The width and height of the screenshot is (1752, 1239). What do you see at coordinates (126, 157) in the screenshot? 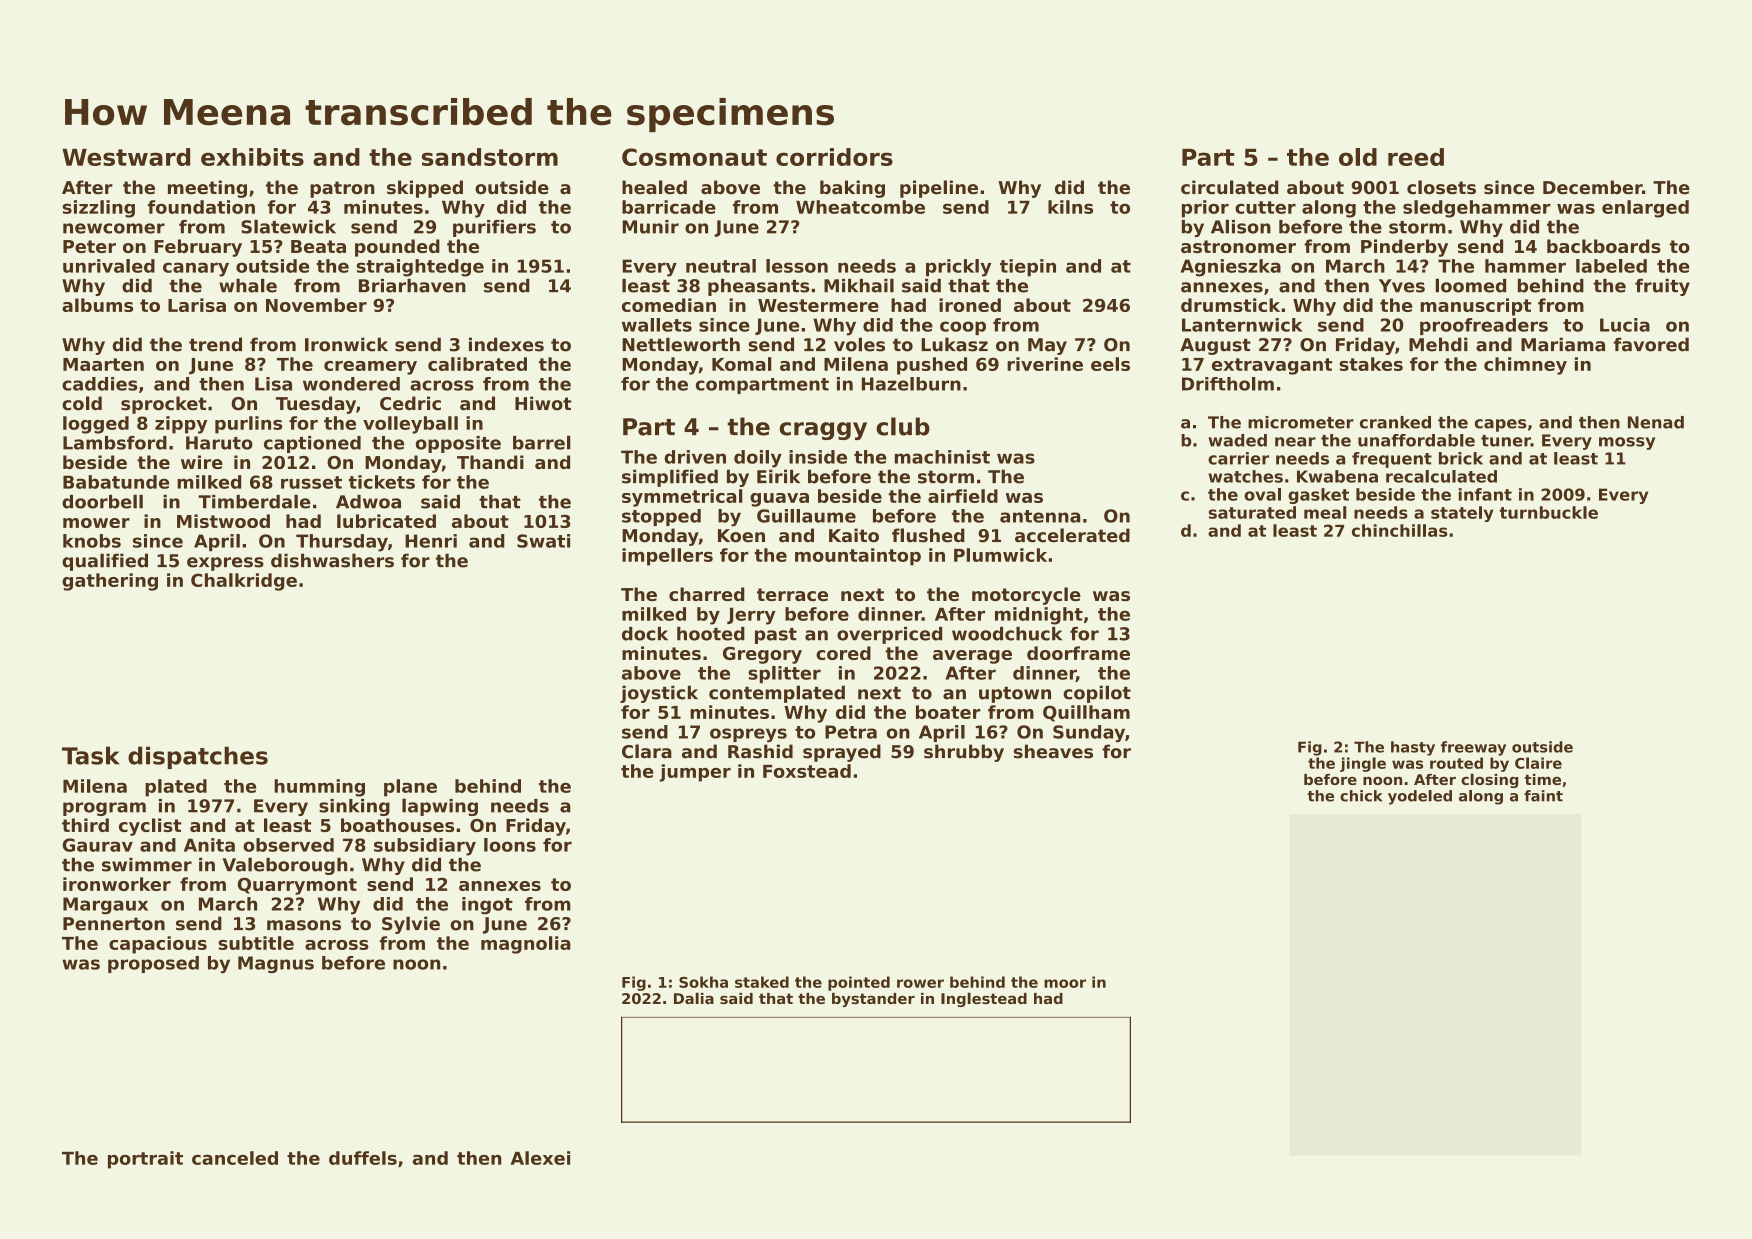
I see `Westward` at bounding box center [126, 157].
